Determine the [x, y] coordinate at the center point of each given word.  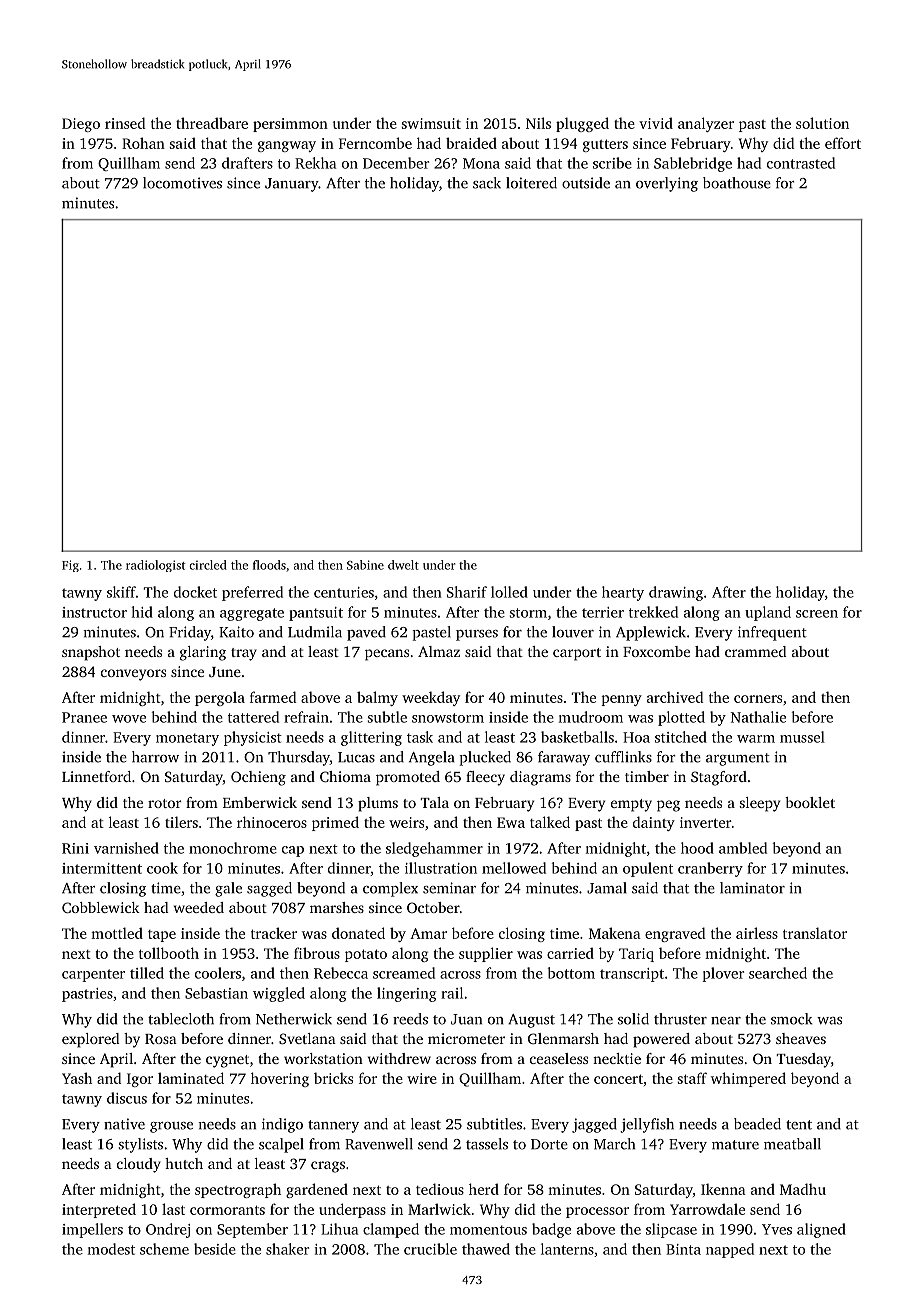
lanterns [567, 1249]
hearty [623, 593]
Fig [70, 566]
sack [487, 183]
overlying [667, 184]
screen [817, 614]
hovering [280, 1079]
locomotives [182, 183]
